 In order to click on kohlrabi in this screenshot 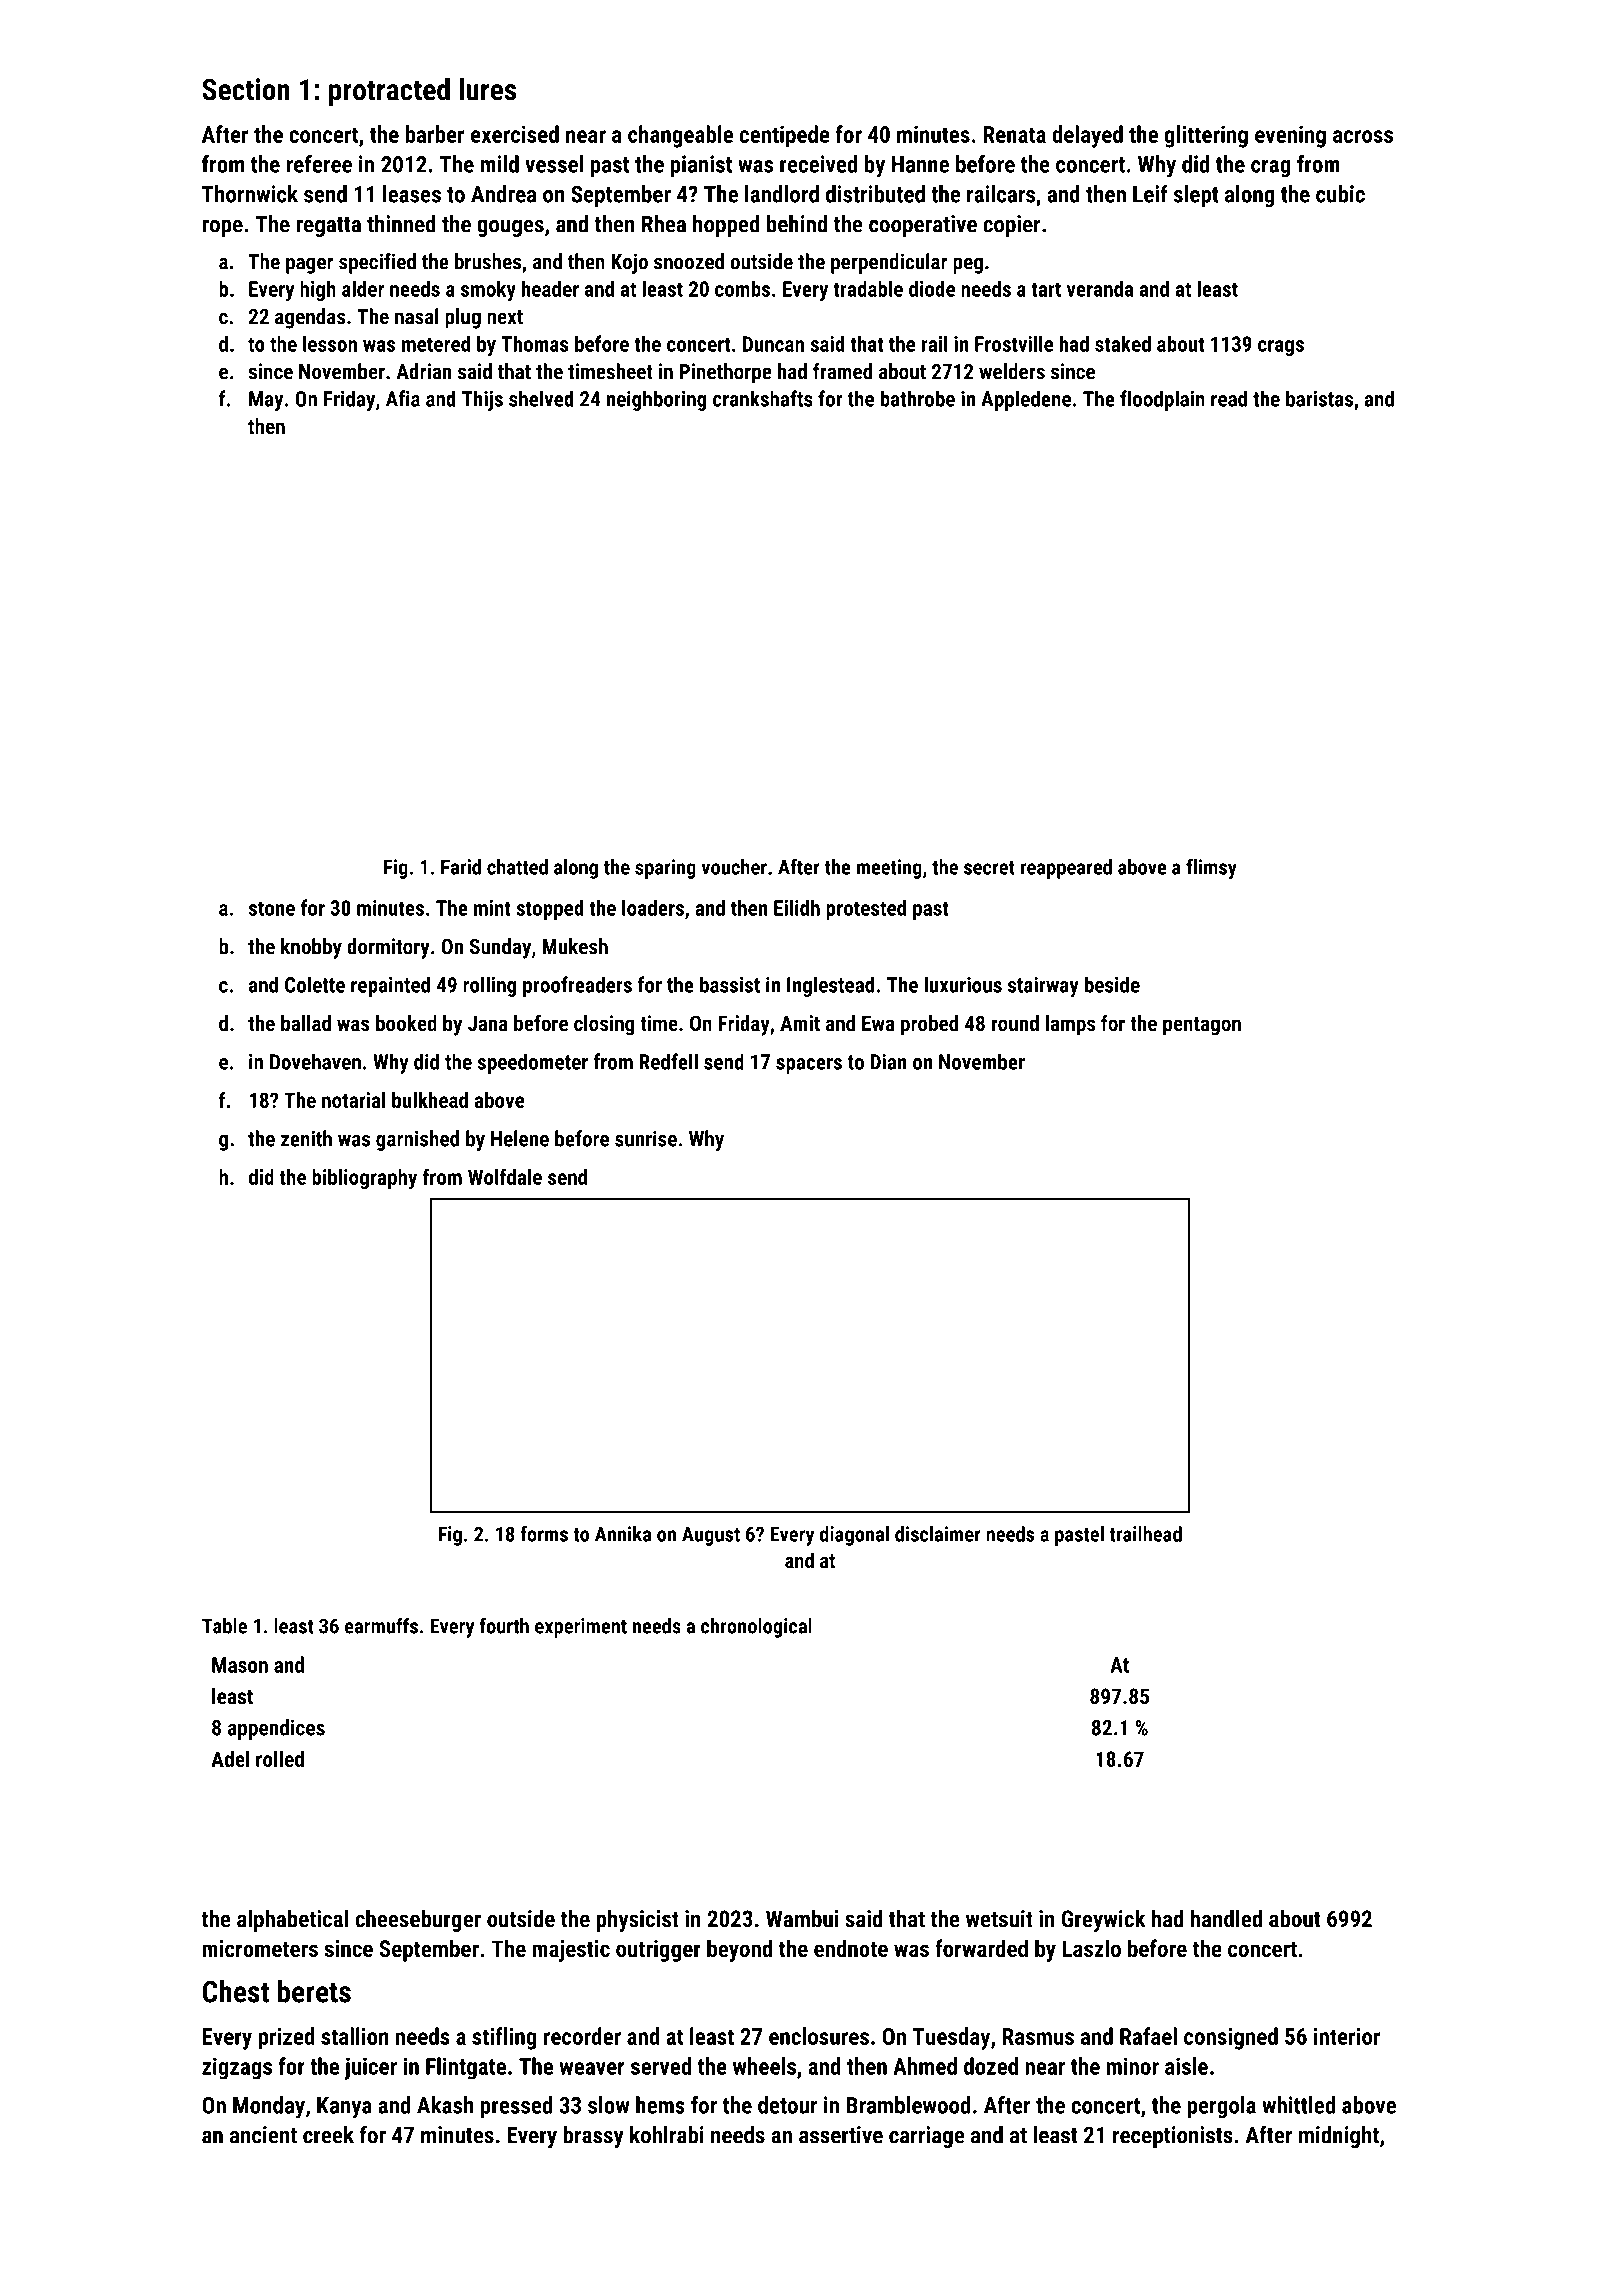, I will do `click(667, 2135)`.
